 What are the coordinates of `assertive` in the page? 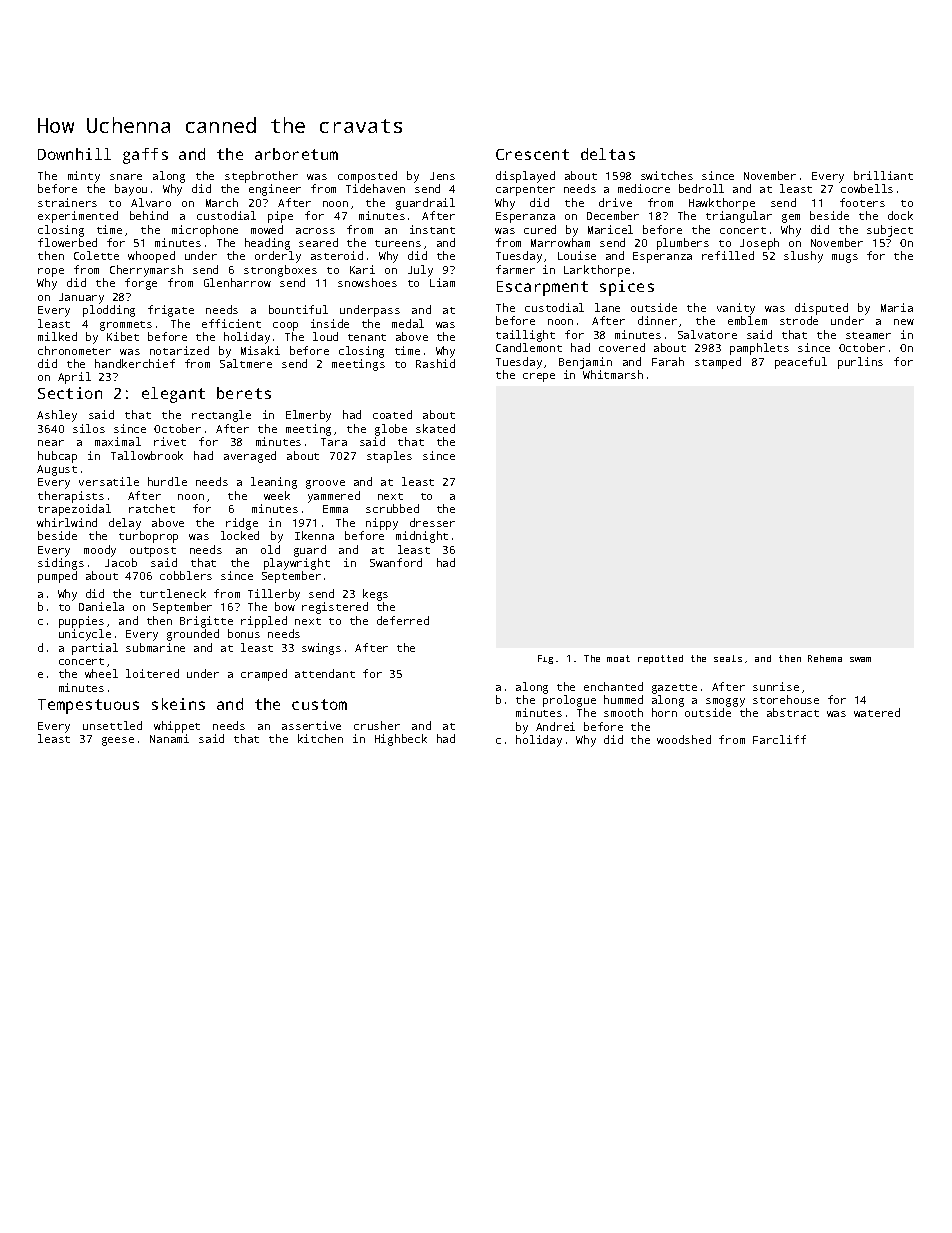 It's located at (311, 725).
